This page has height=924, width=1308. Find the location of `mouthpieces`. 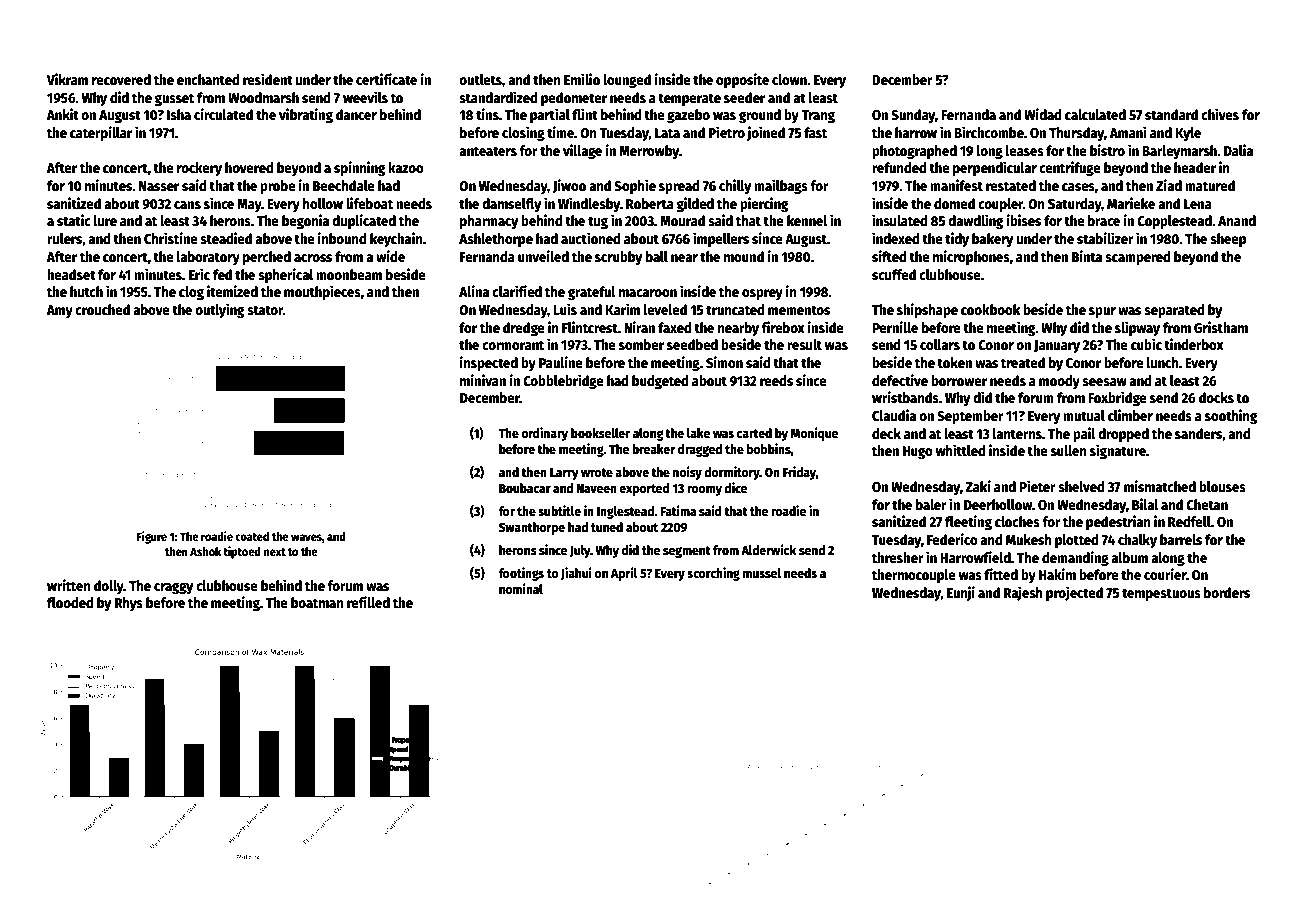

mouthpieces is located at coordinates (322, 292).
